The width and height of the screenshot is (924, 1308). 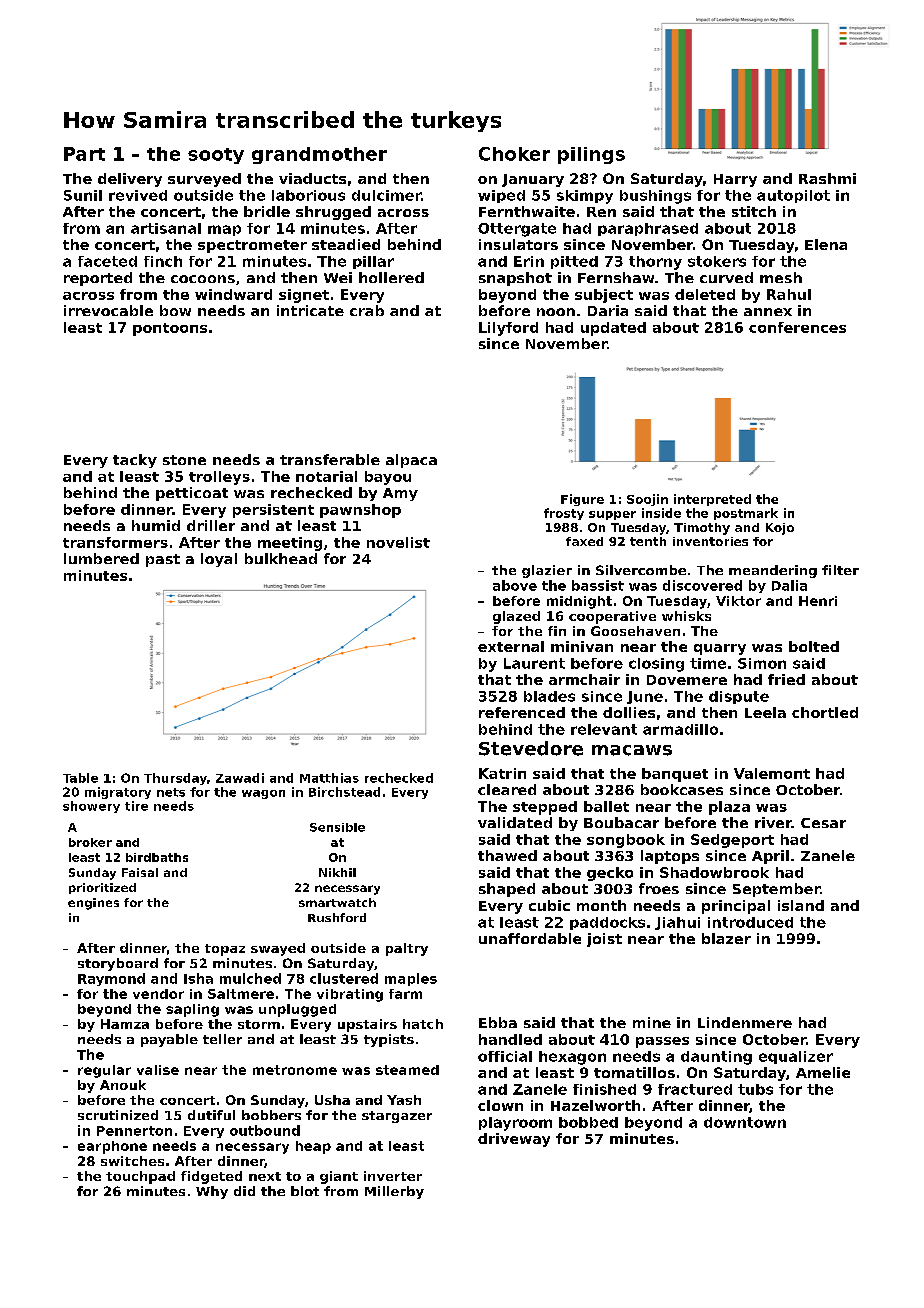 I want to click on bridle, so click(x=267, y=211).
